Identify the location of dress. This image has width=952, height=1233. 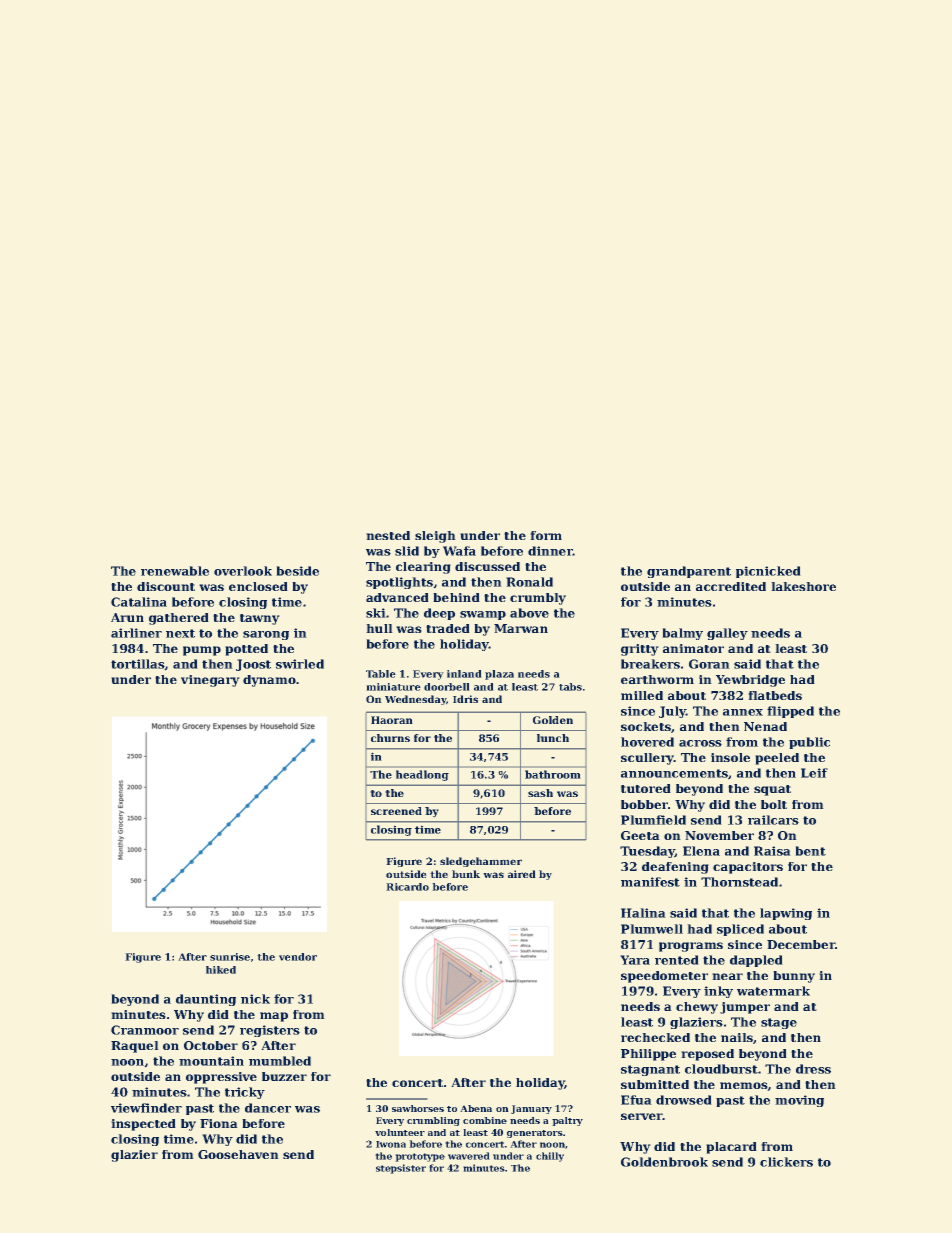
(813, 1069).
